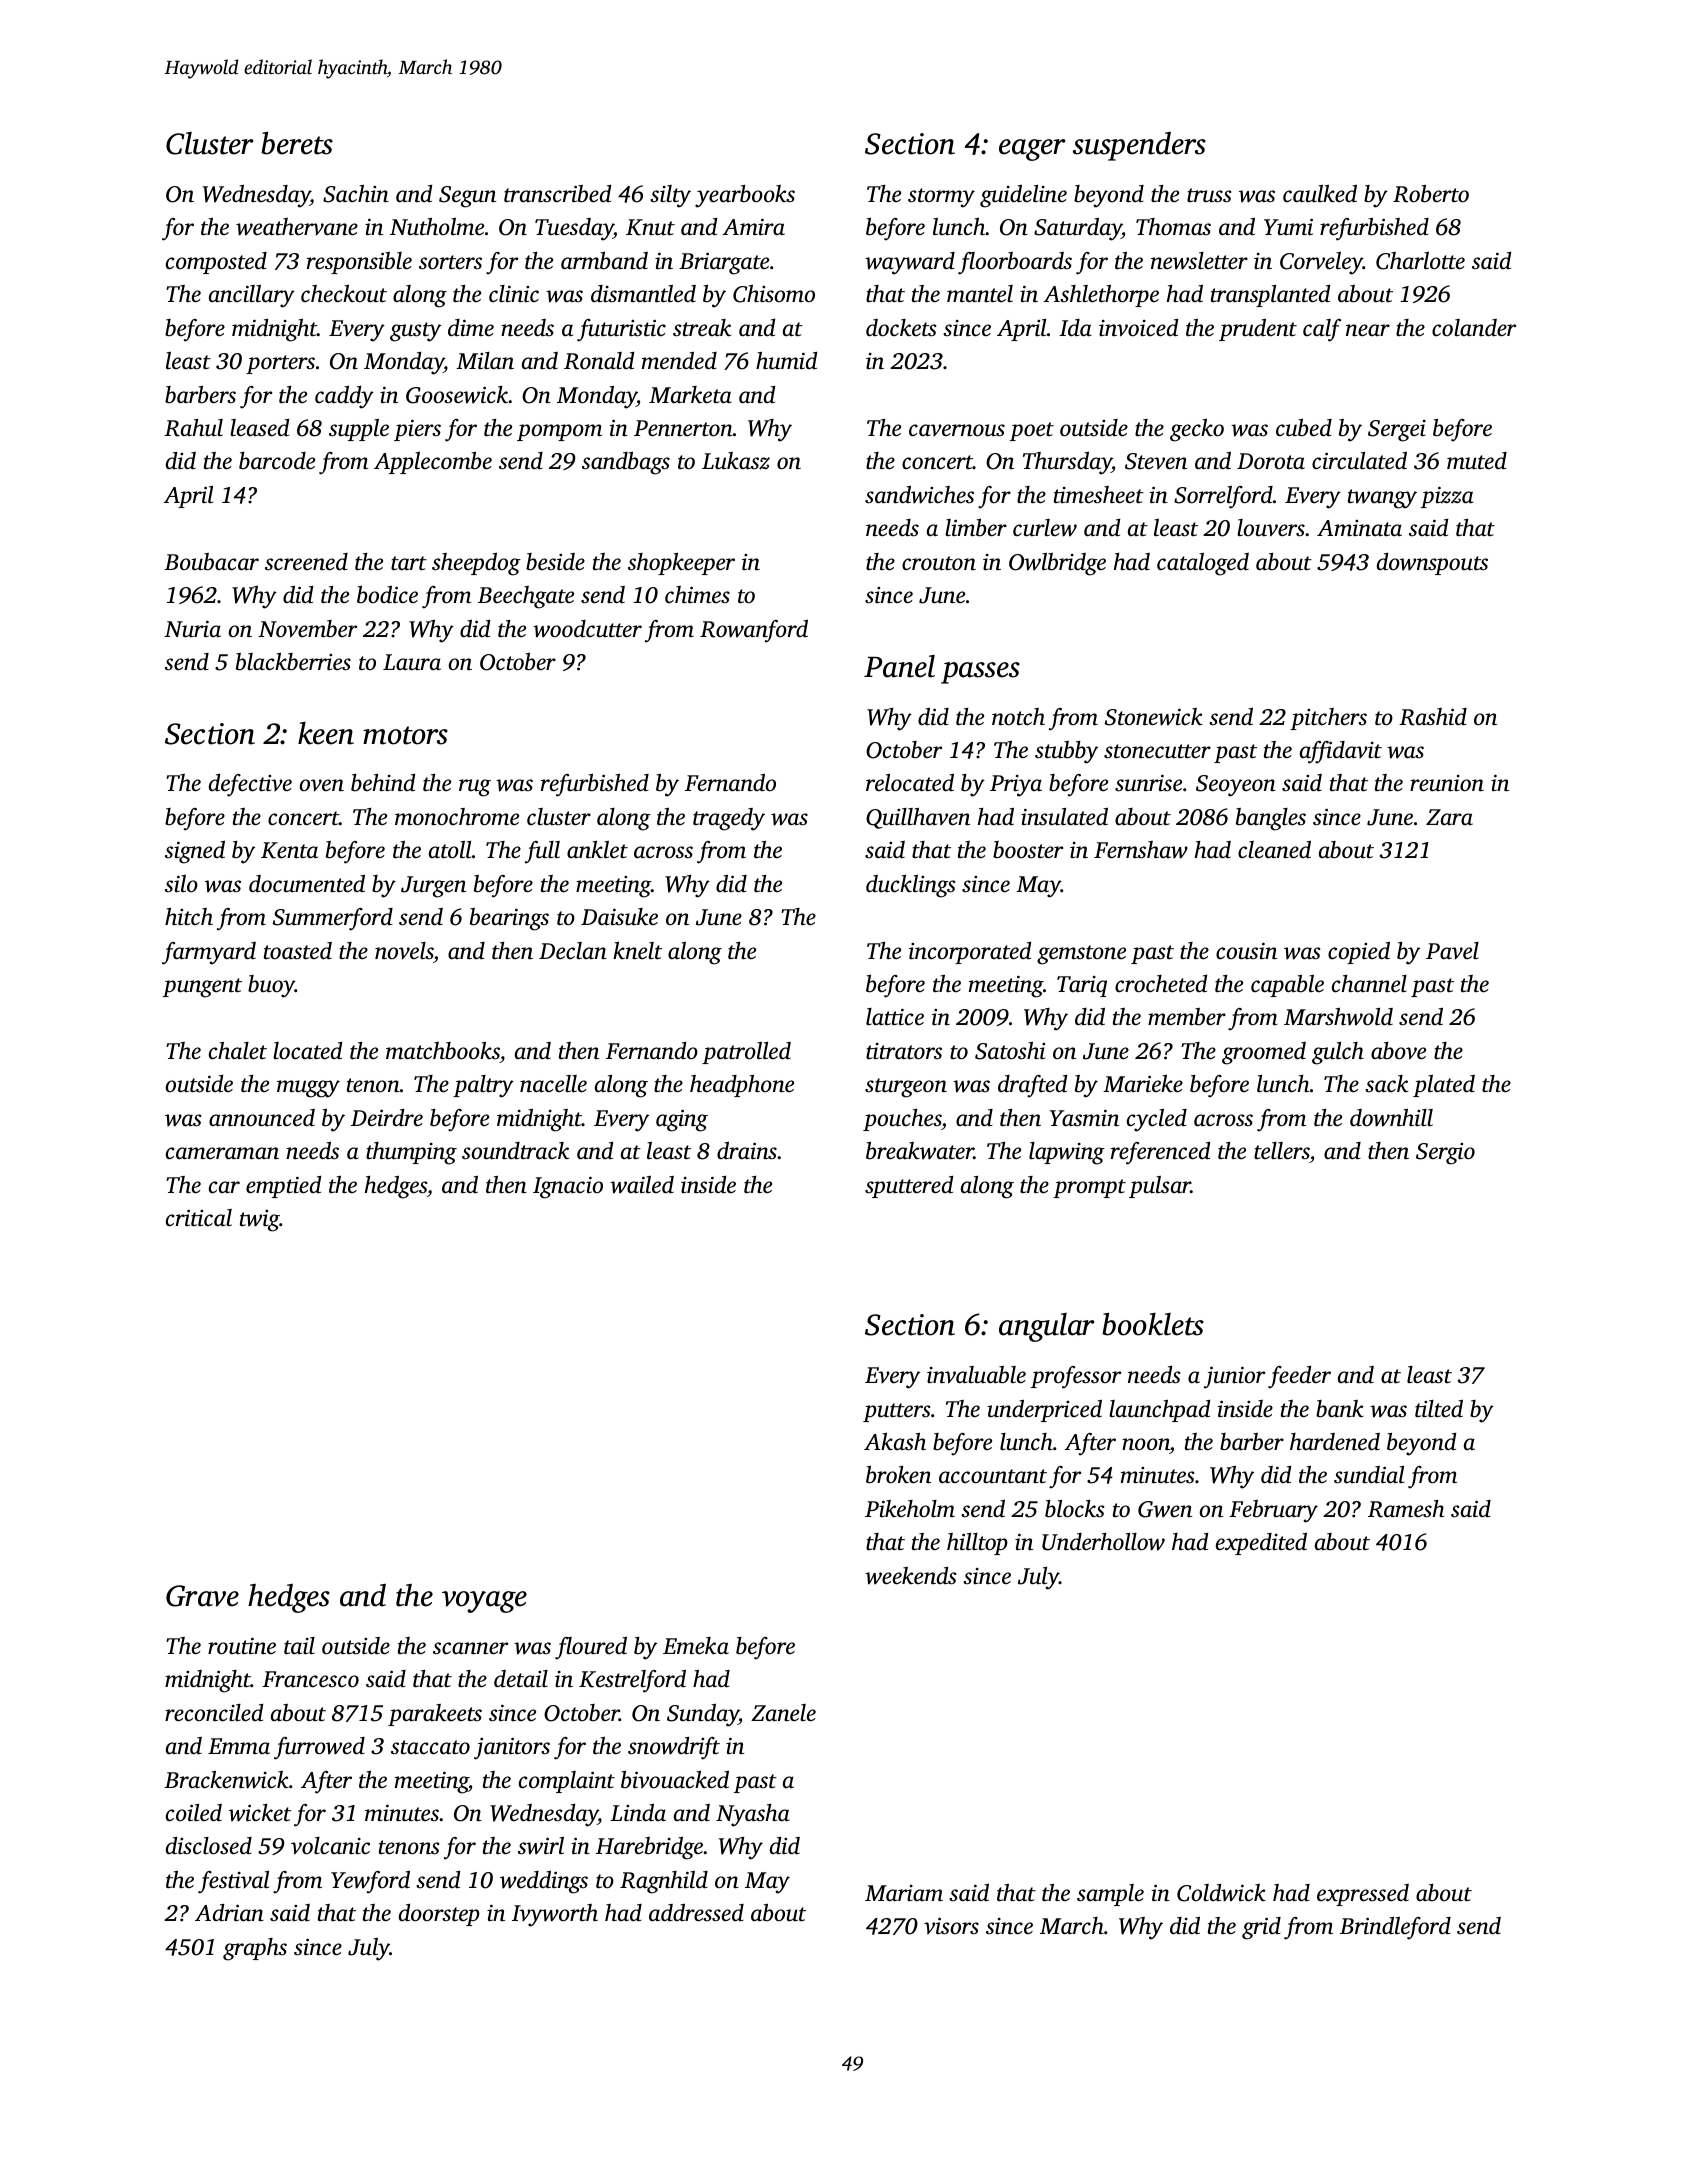 The width and height of the document is (1683, 2178). I want to click on Panel, so click(899, 666).
